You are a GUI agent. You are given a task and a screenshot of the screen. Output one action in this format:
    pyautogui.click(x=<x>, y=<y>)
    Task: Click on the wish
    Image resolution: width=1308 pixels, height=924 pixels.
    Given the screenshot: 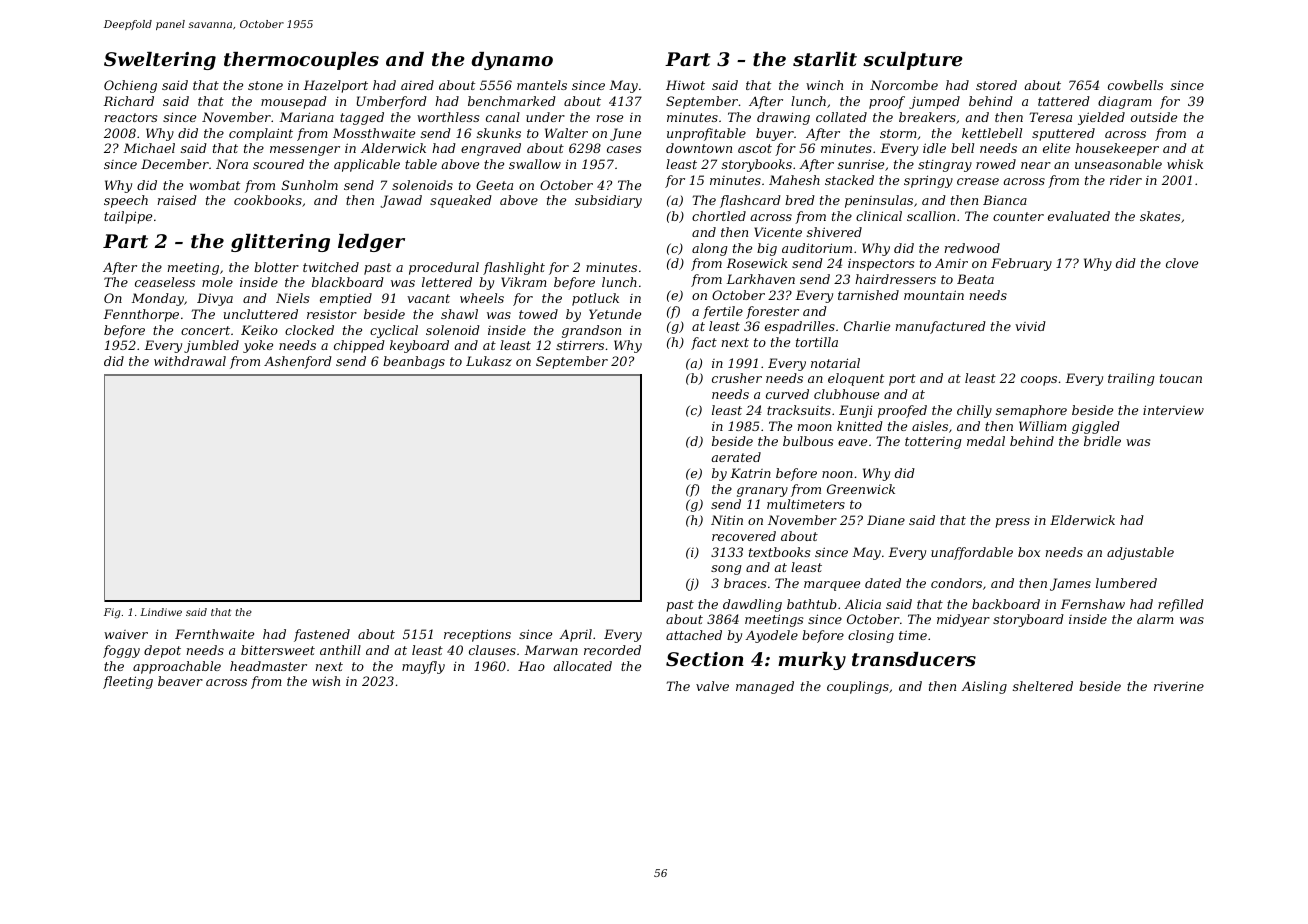 What is the action you would take?
    pyautogui.click(x=326, y=681)
